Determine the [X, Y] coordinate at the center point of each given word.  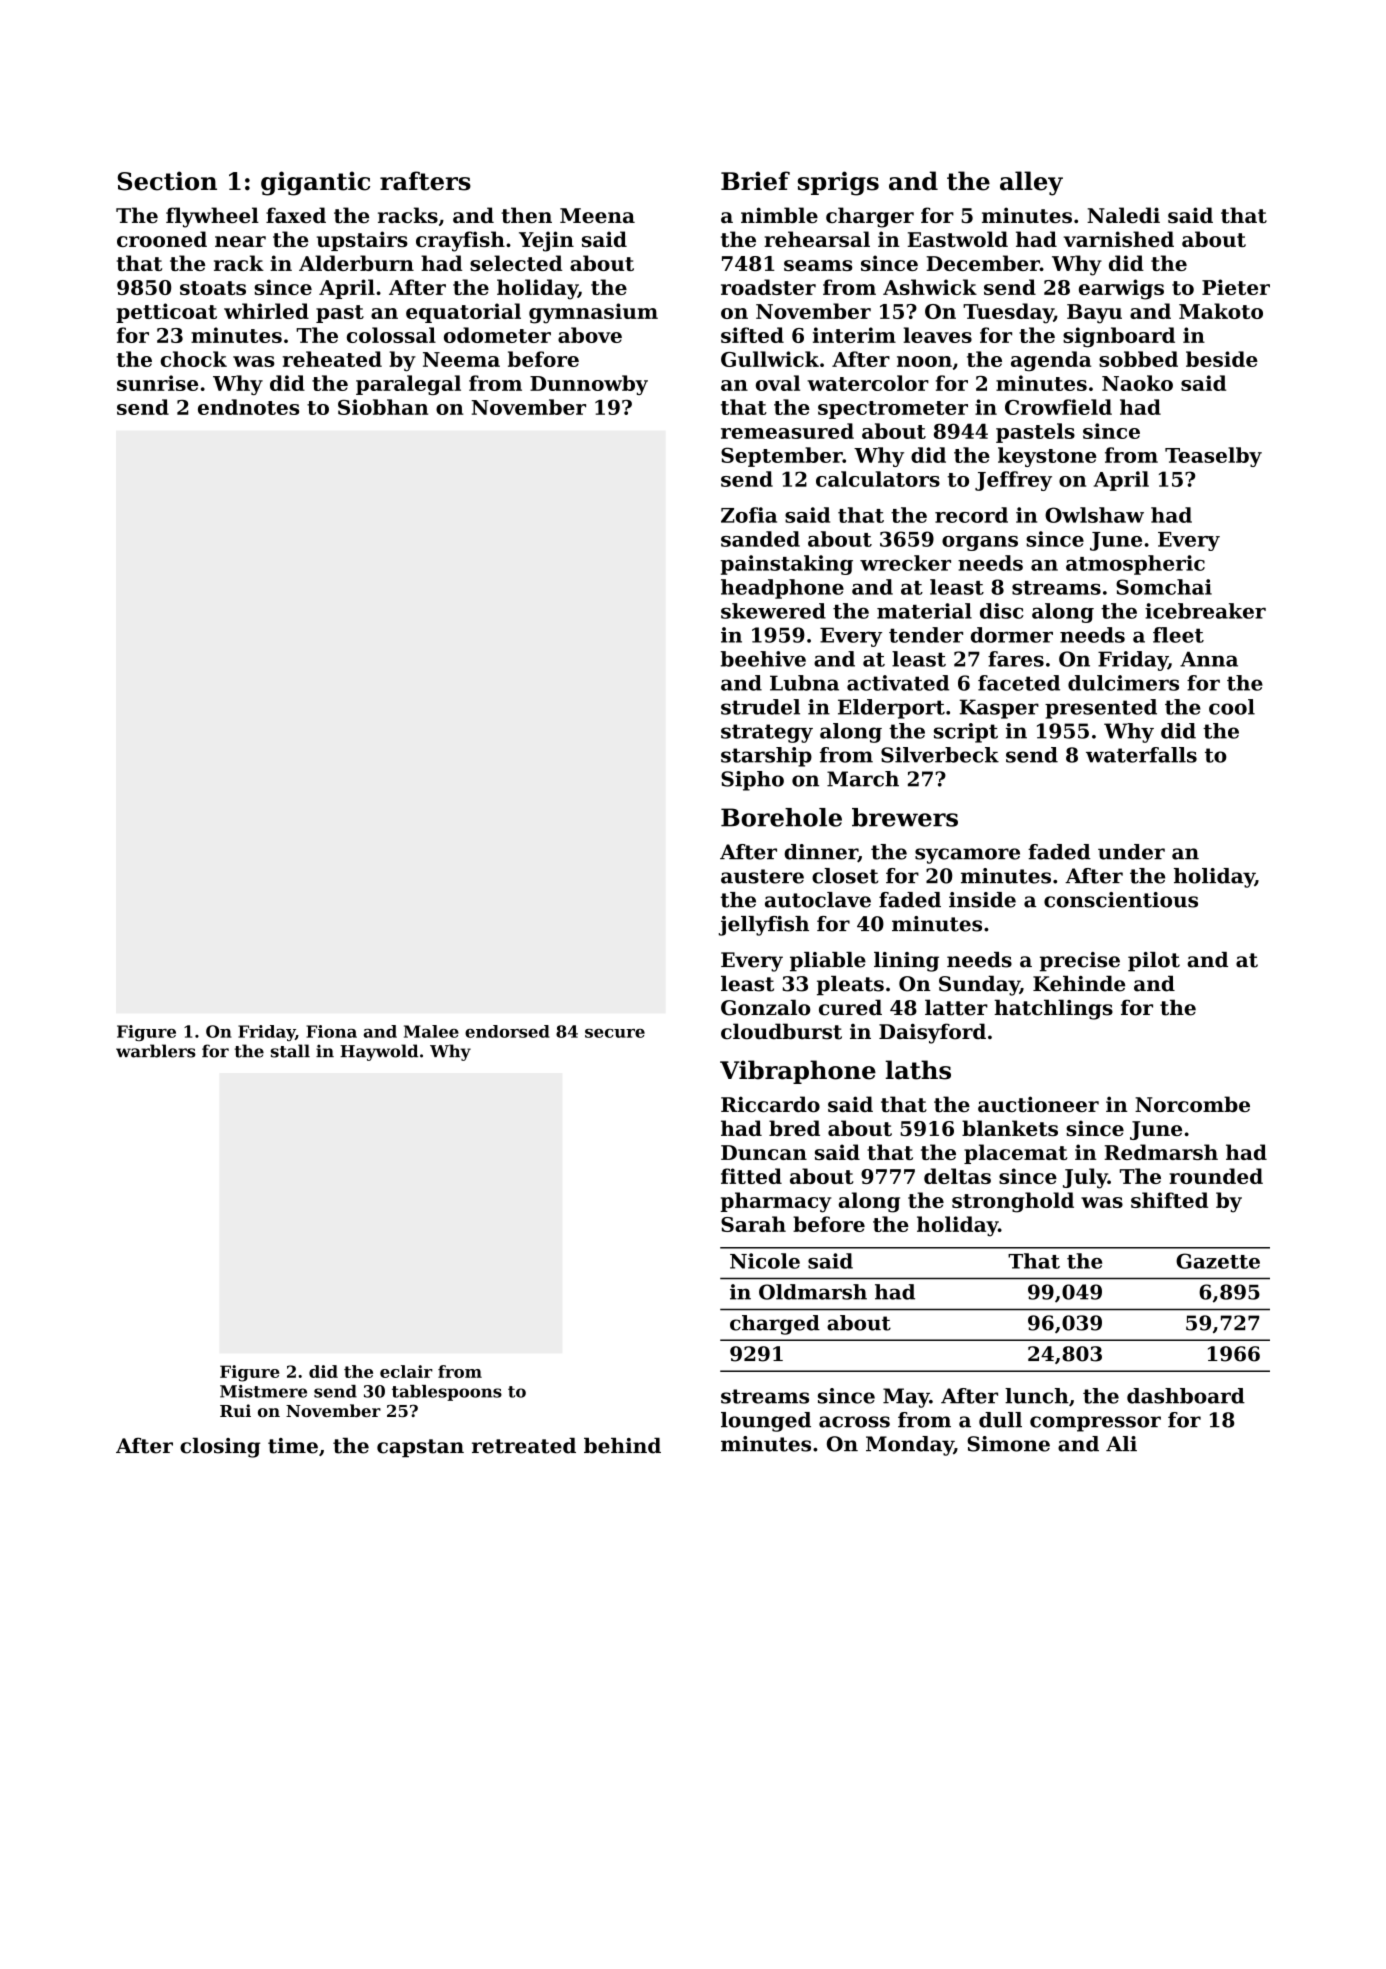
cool [1232, 707]
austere [762, 876]
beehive [763, 659]
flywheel [212, 217]
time [293, 1446]
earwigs [1121, 289]
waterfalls [1141, 755]
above [590, 335]
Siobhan [383, 407]
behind [622, 1446]
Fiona [331, 1031]
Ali [1121, 1443]
